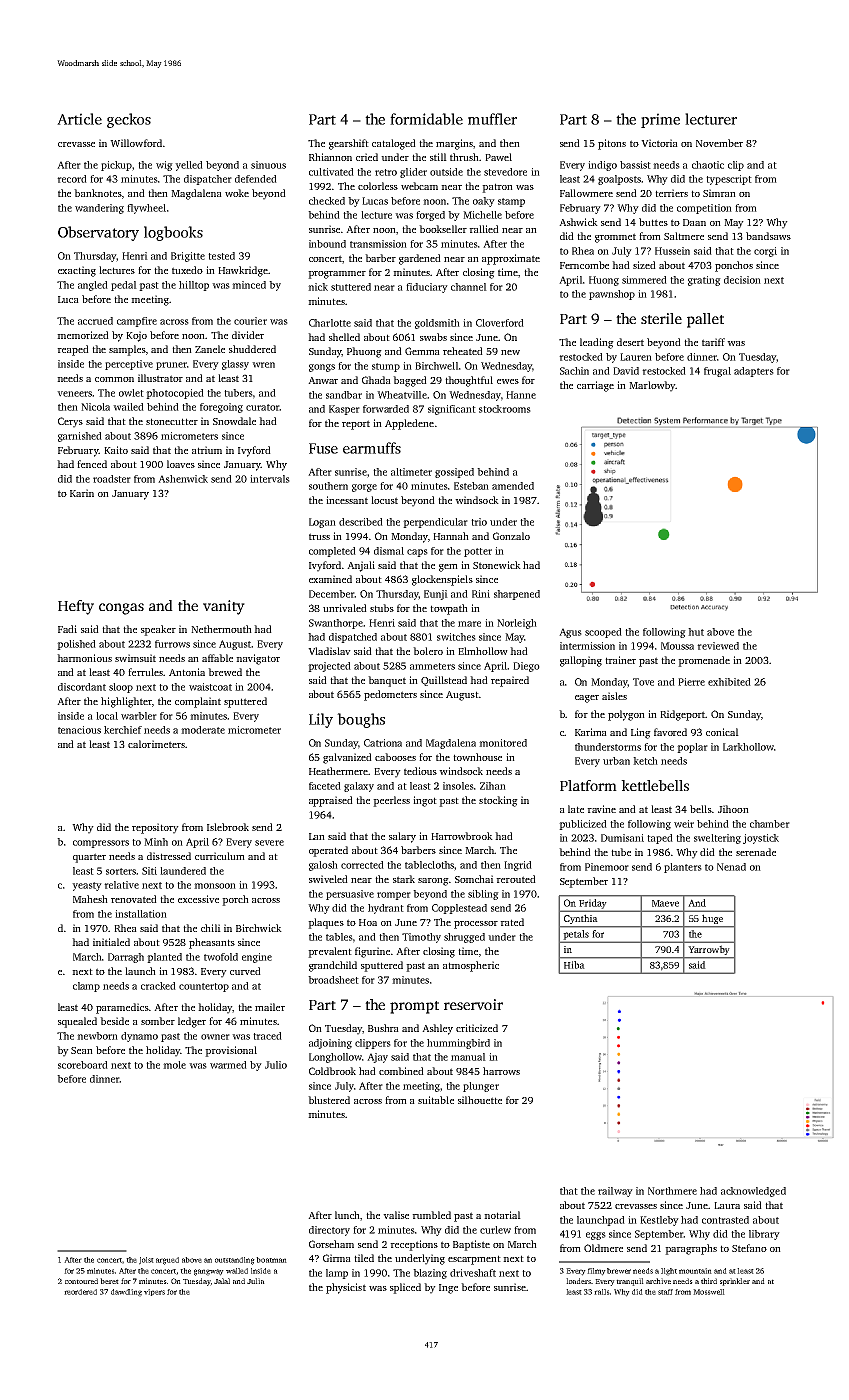 This document has height=1400, width=849. What do you see at coordinates (709, 1292) in the document?
I see `Mosswell` at bounding box center [709, 1292].
